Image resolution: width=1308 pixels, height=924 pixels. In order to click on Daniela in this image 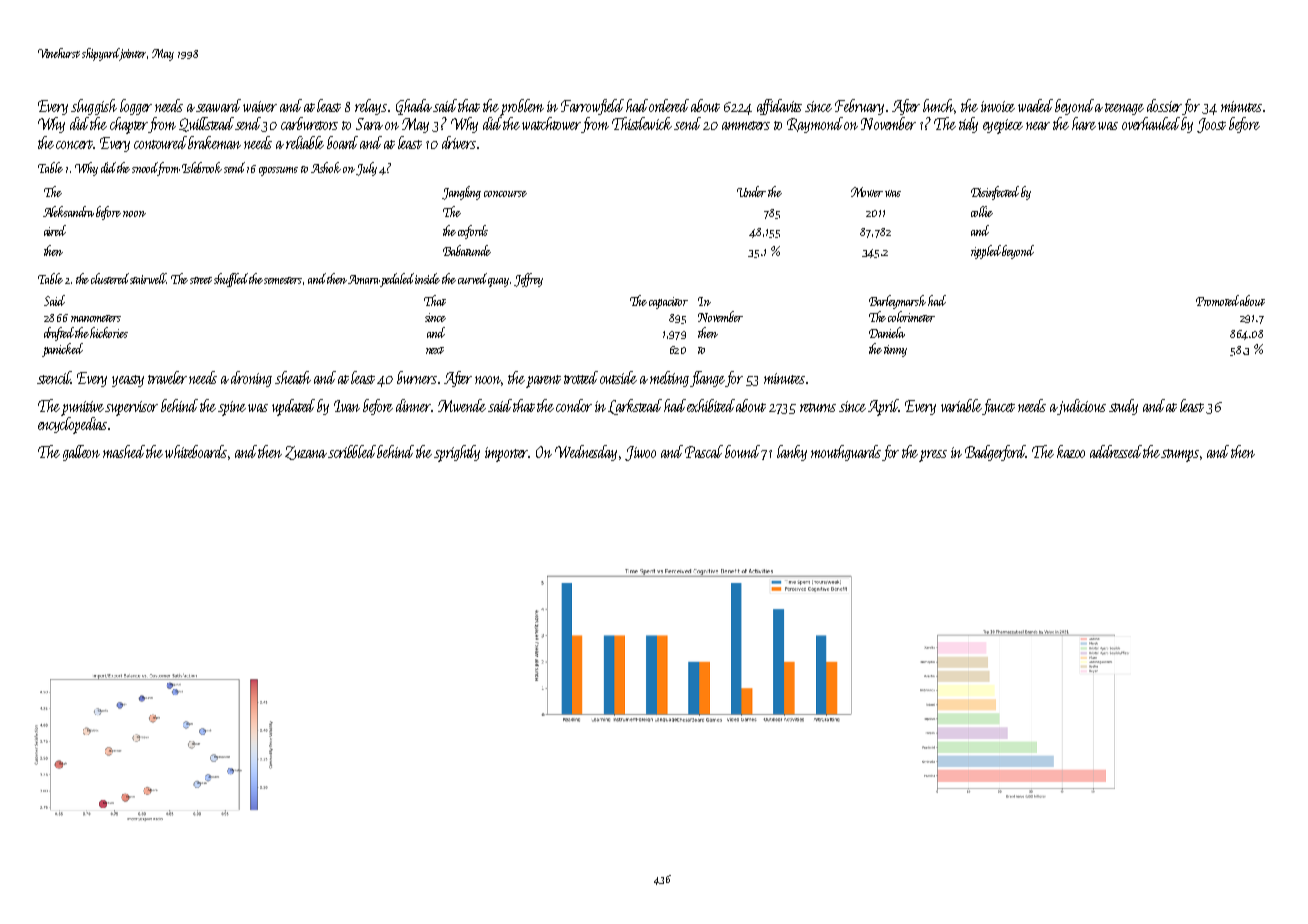, I will do `click(887, 332)`.
